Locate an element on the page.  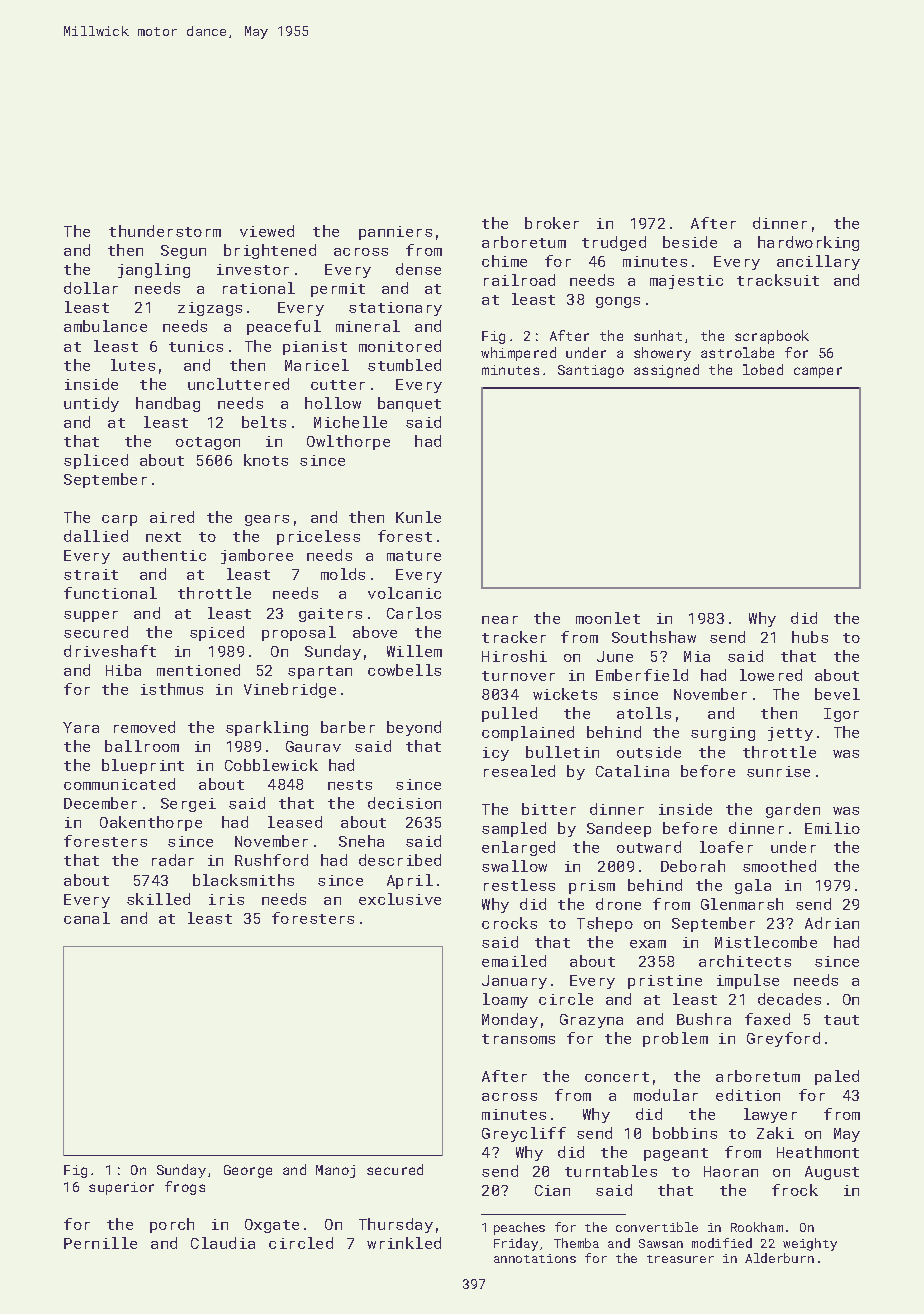
superior is located at coordinates (121, 1188).
